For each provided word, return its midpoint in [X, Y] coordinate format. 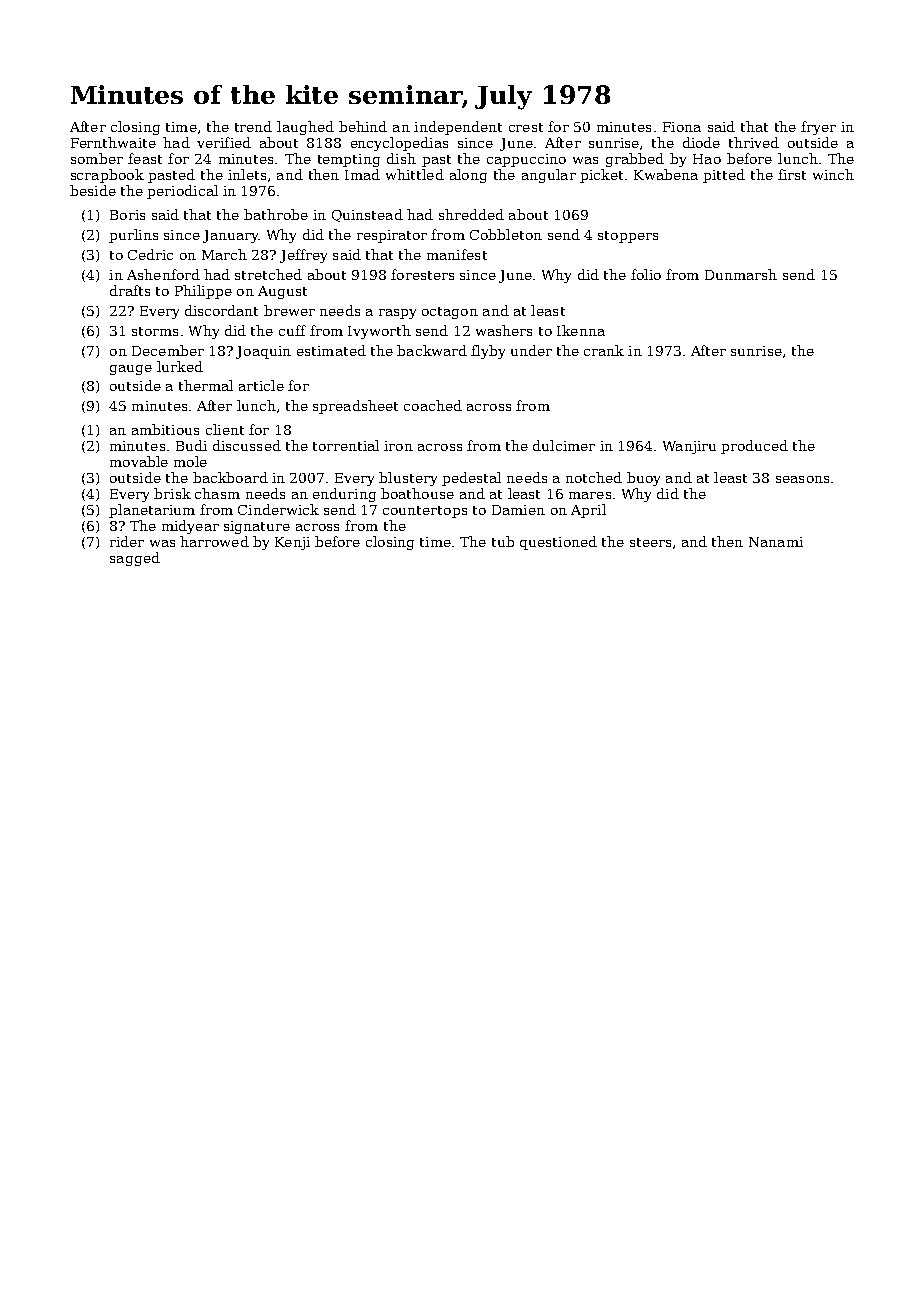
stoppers [628, 237]
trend [253, 126]
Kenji [292, 543]
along [468, 176]
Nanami [776, 542]
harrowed [214, 541]
